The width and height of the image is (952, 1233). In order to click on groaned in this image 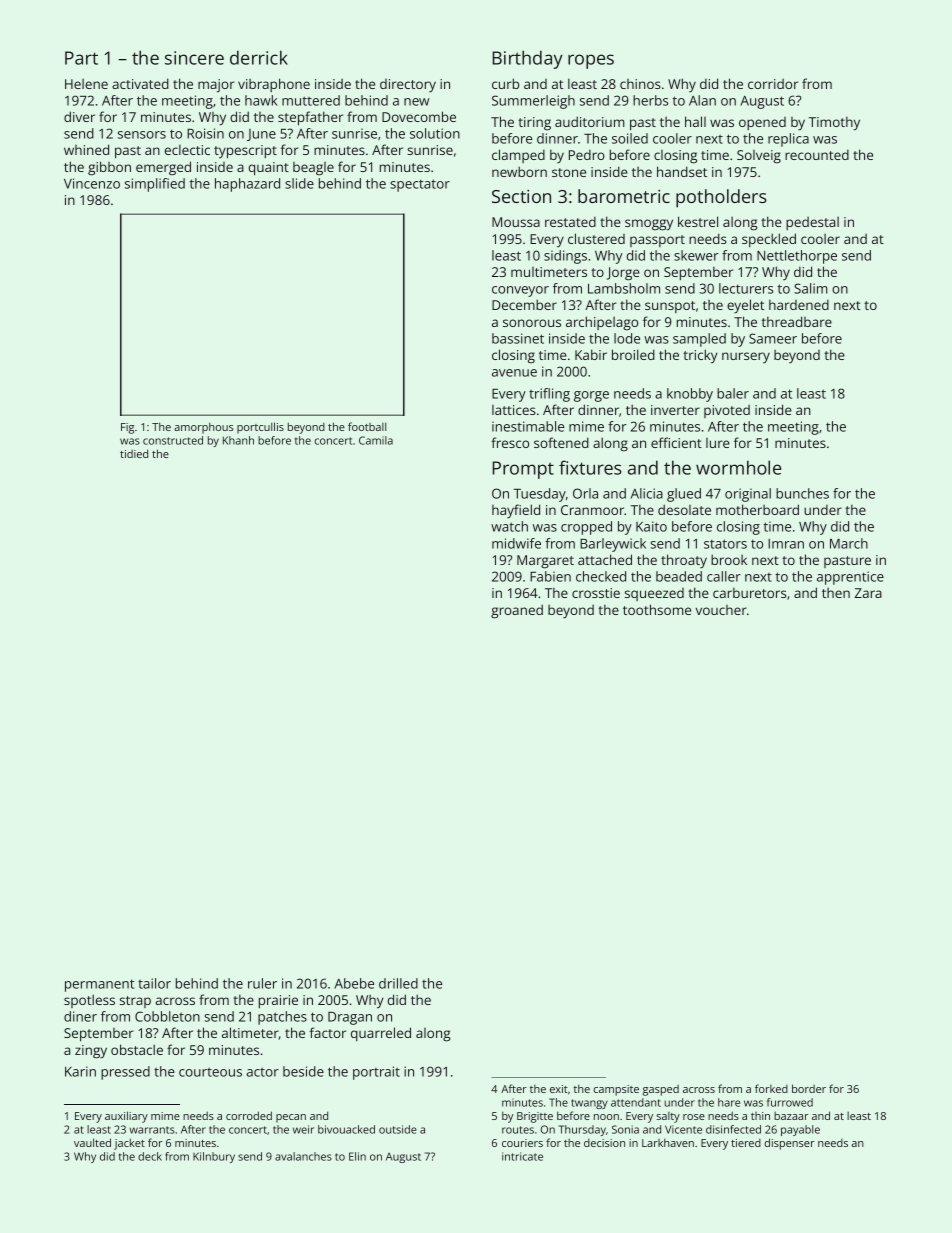, I will do `click(517, 611)`.
